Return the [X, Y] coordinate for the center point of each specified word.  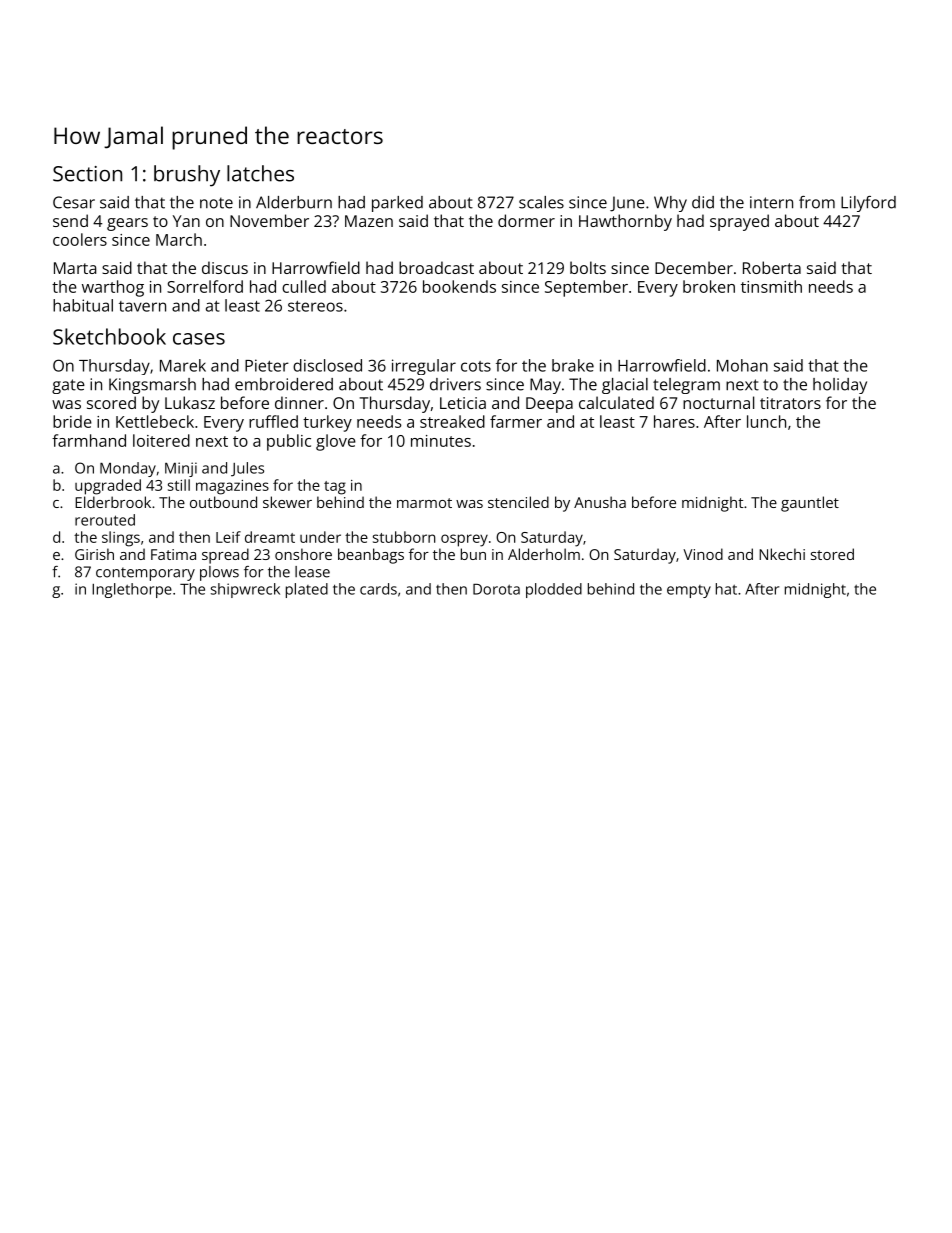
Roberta [772, 267]
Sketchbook [109, 336]
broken [709, 286]
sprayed [739, 222]
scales [541, 202]
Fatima [173, 554]
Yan [186, 221]
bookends [459, 286]
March [179, 239]
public [289, 442]
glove [336, 442]
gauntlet [810, 504]
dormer [526, 220]
